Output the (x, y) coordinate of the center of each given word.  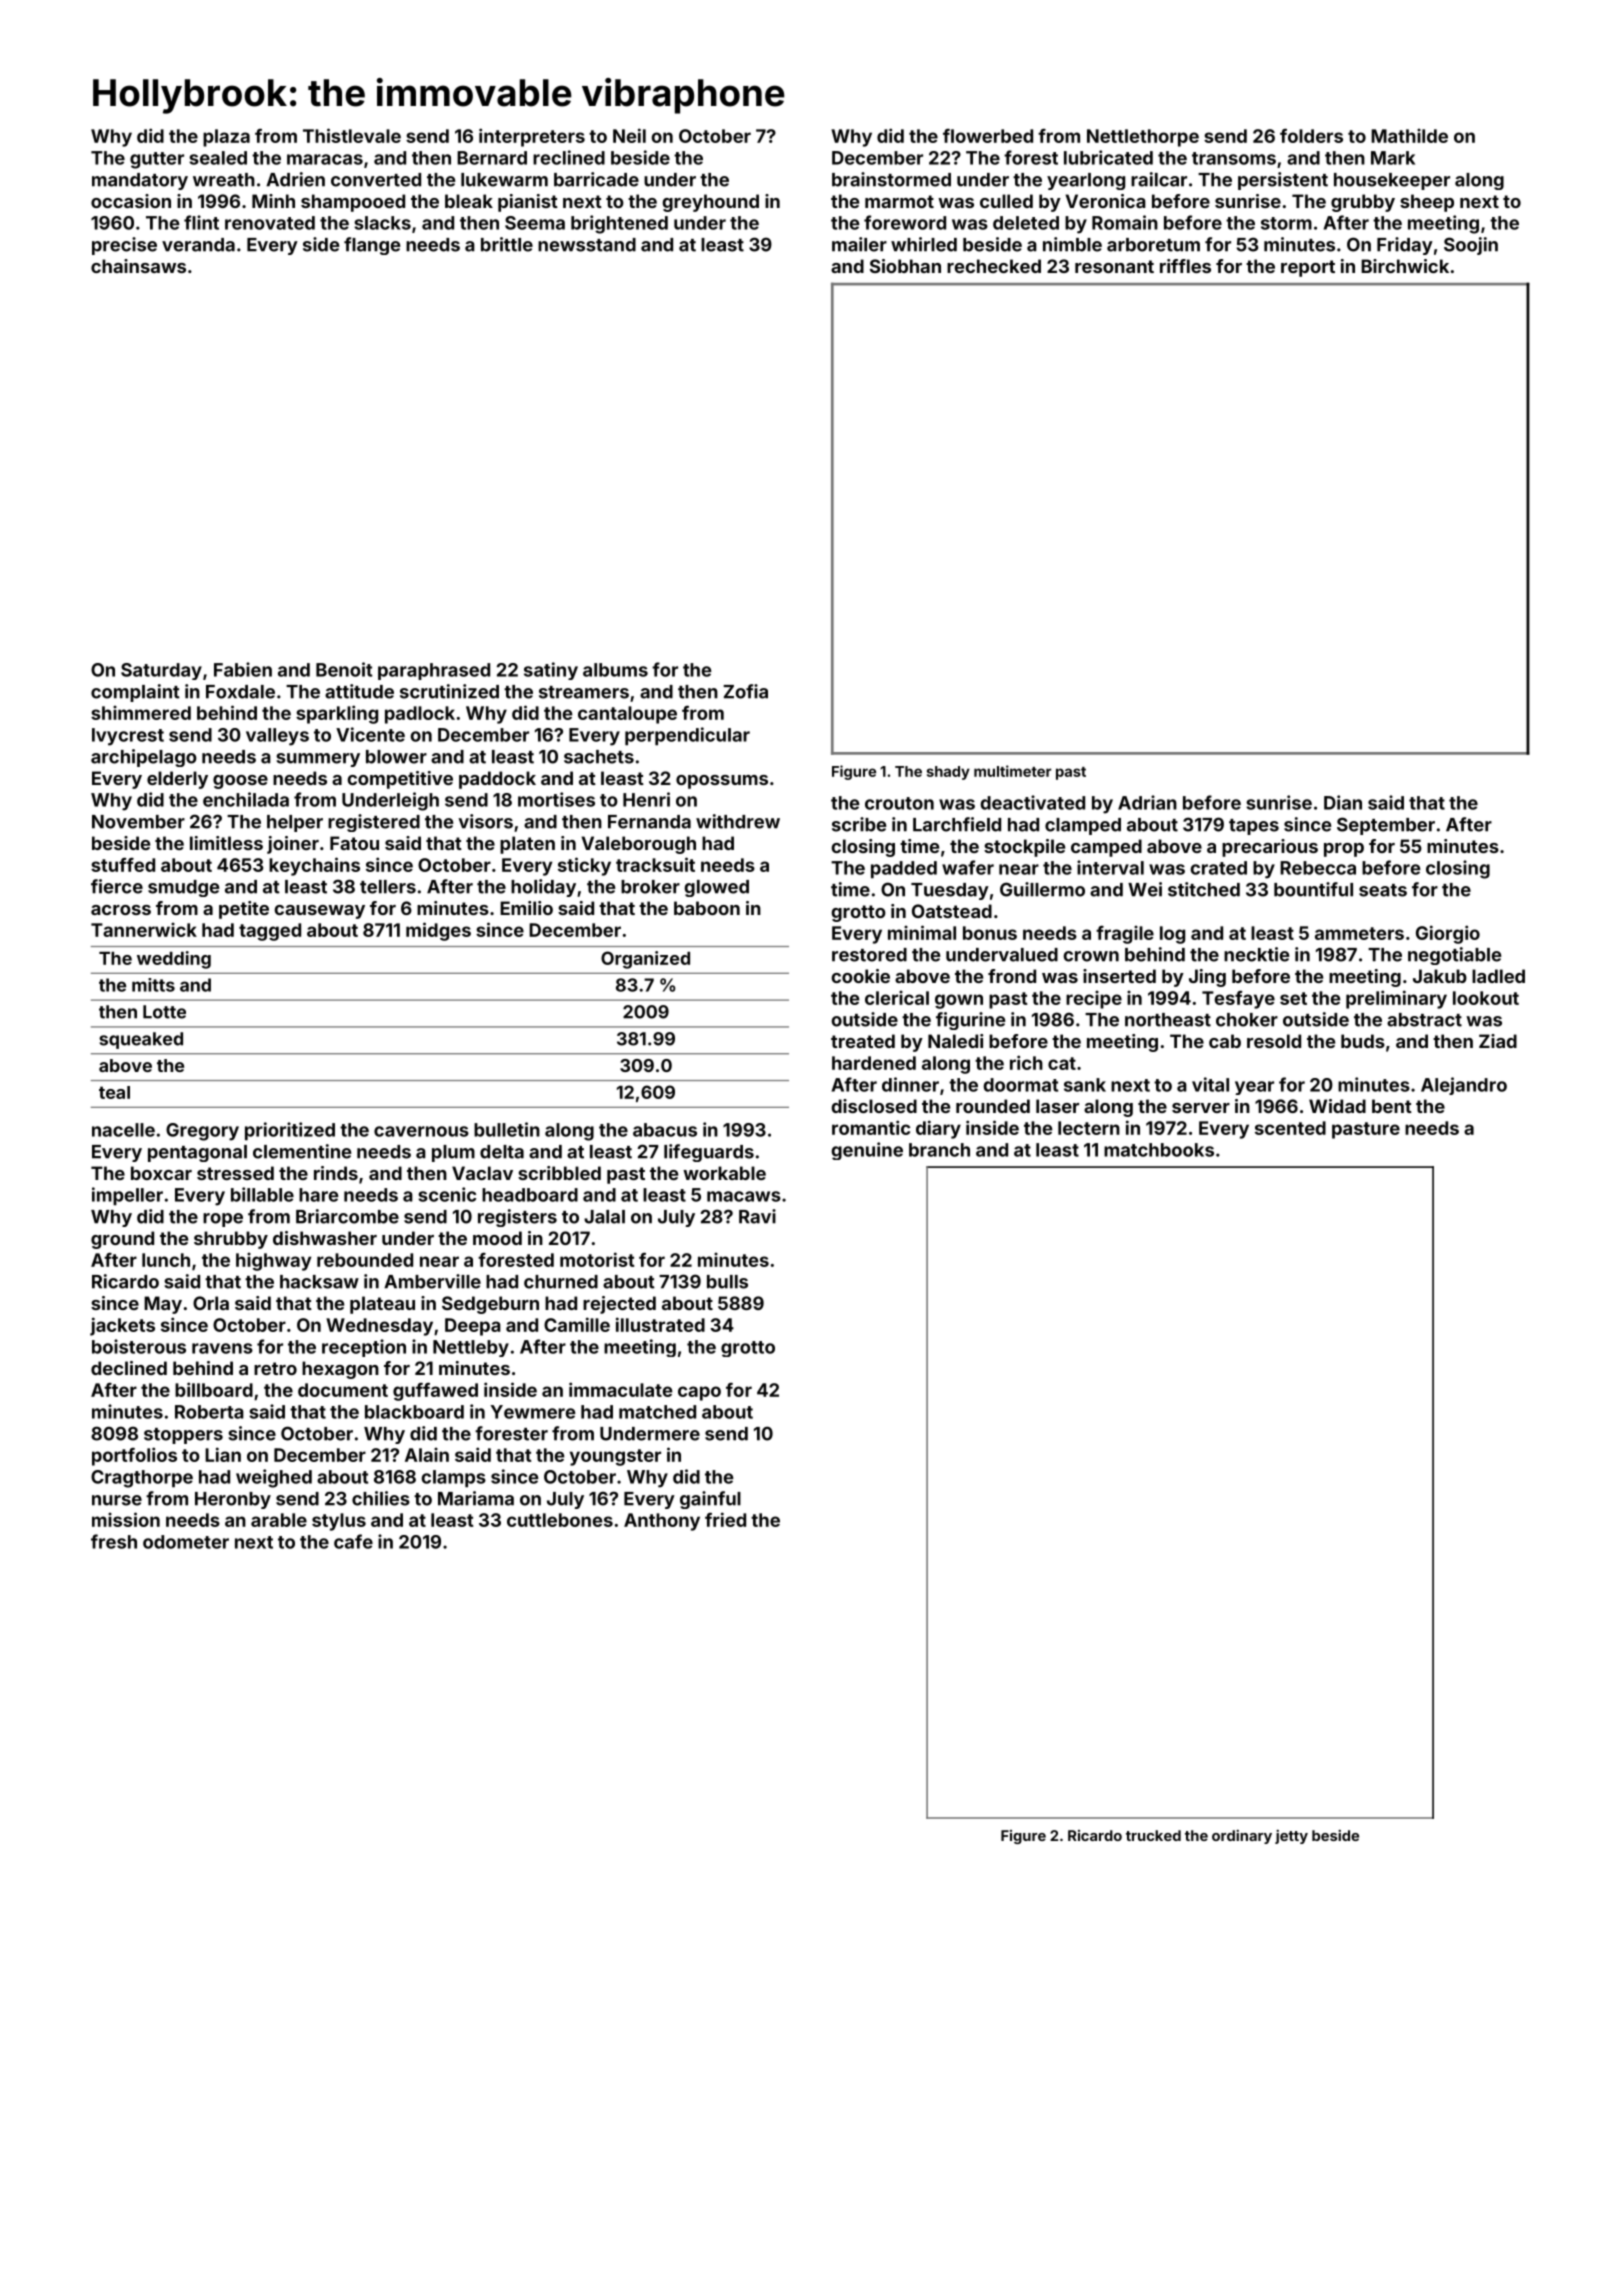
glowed (716, 888)
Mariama (476, 1498)
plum (453, 1153)
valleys (277, 737)
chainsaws (138, 266)
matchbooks (1159, 1150)
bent (1392, 1106)
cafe (353, 1541)
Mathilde (1409, 136)
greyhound (711, 203)
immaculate (620, 1389)
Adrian (1147, 802)
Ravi (757, 1216)
